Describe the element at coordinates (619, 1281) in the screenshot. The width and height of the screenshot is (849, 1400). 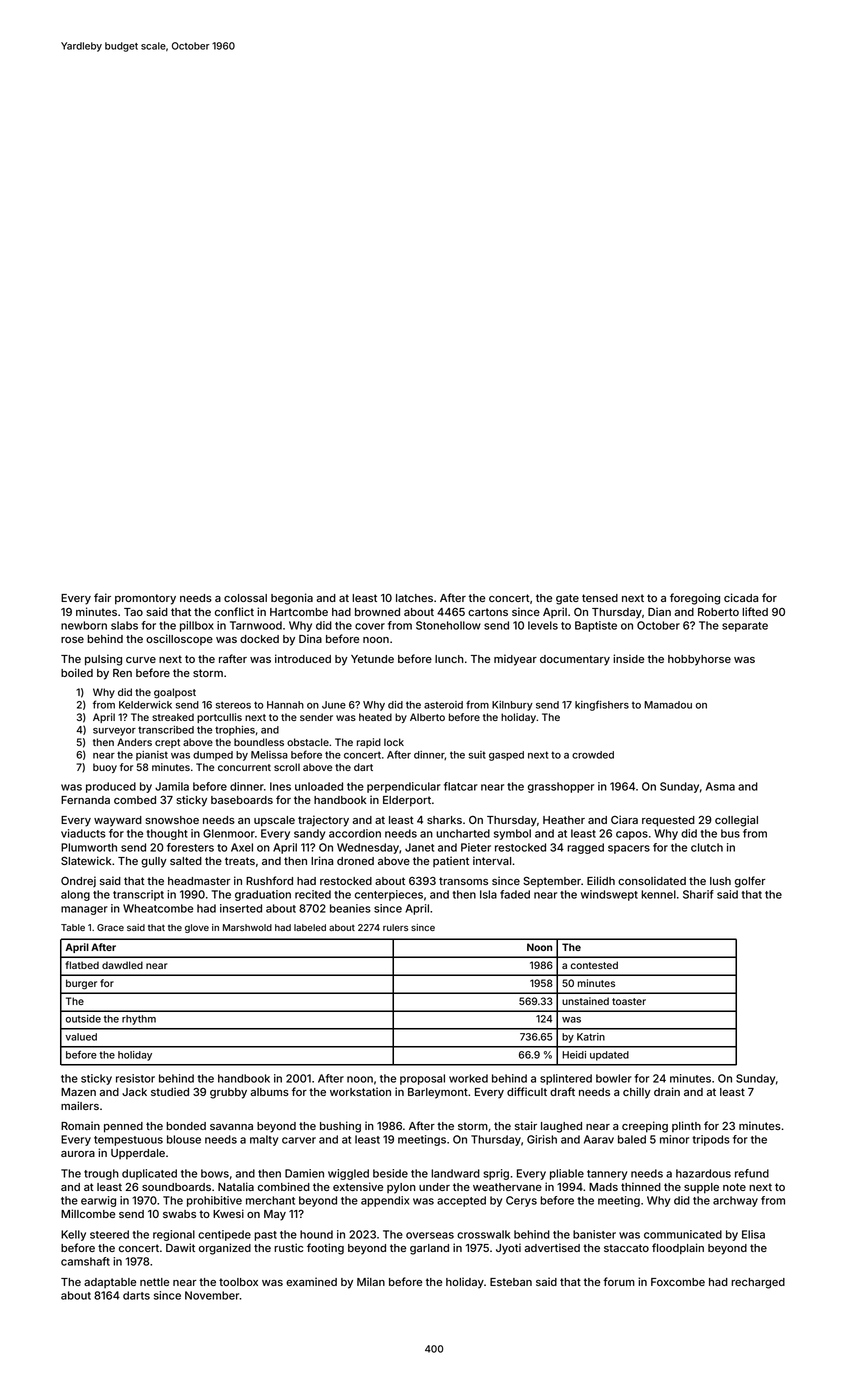
I see `forum` at that location.
